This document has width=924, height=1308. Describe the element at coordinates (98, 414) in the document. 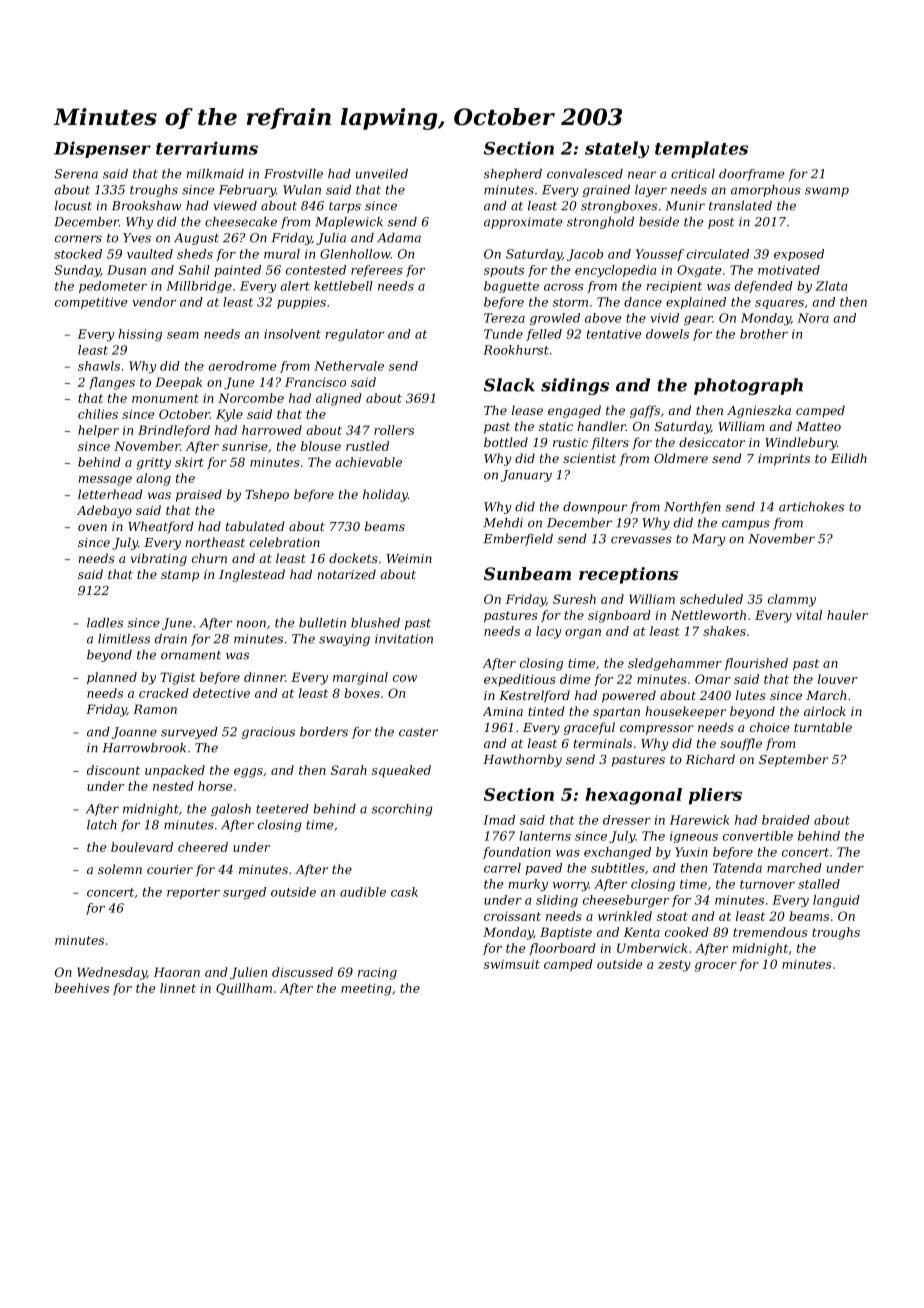

I see `chilies` at that location.
